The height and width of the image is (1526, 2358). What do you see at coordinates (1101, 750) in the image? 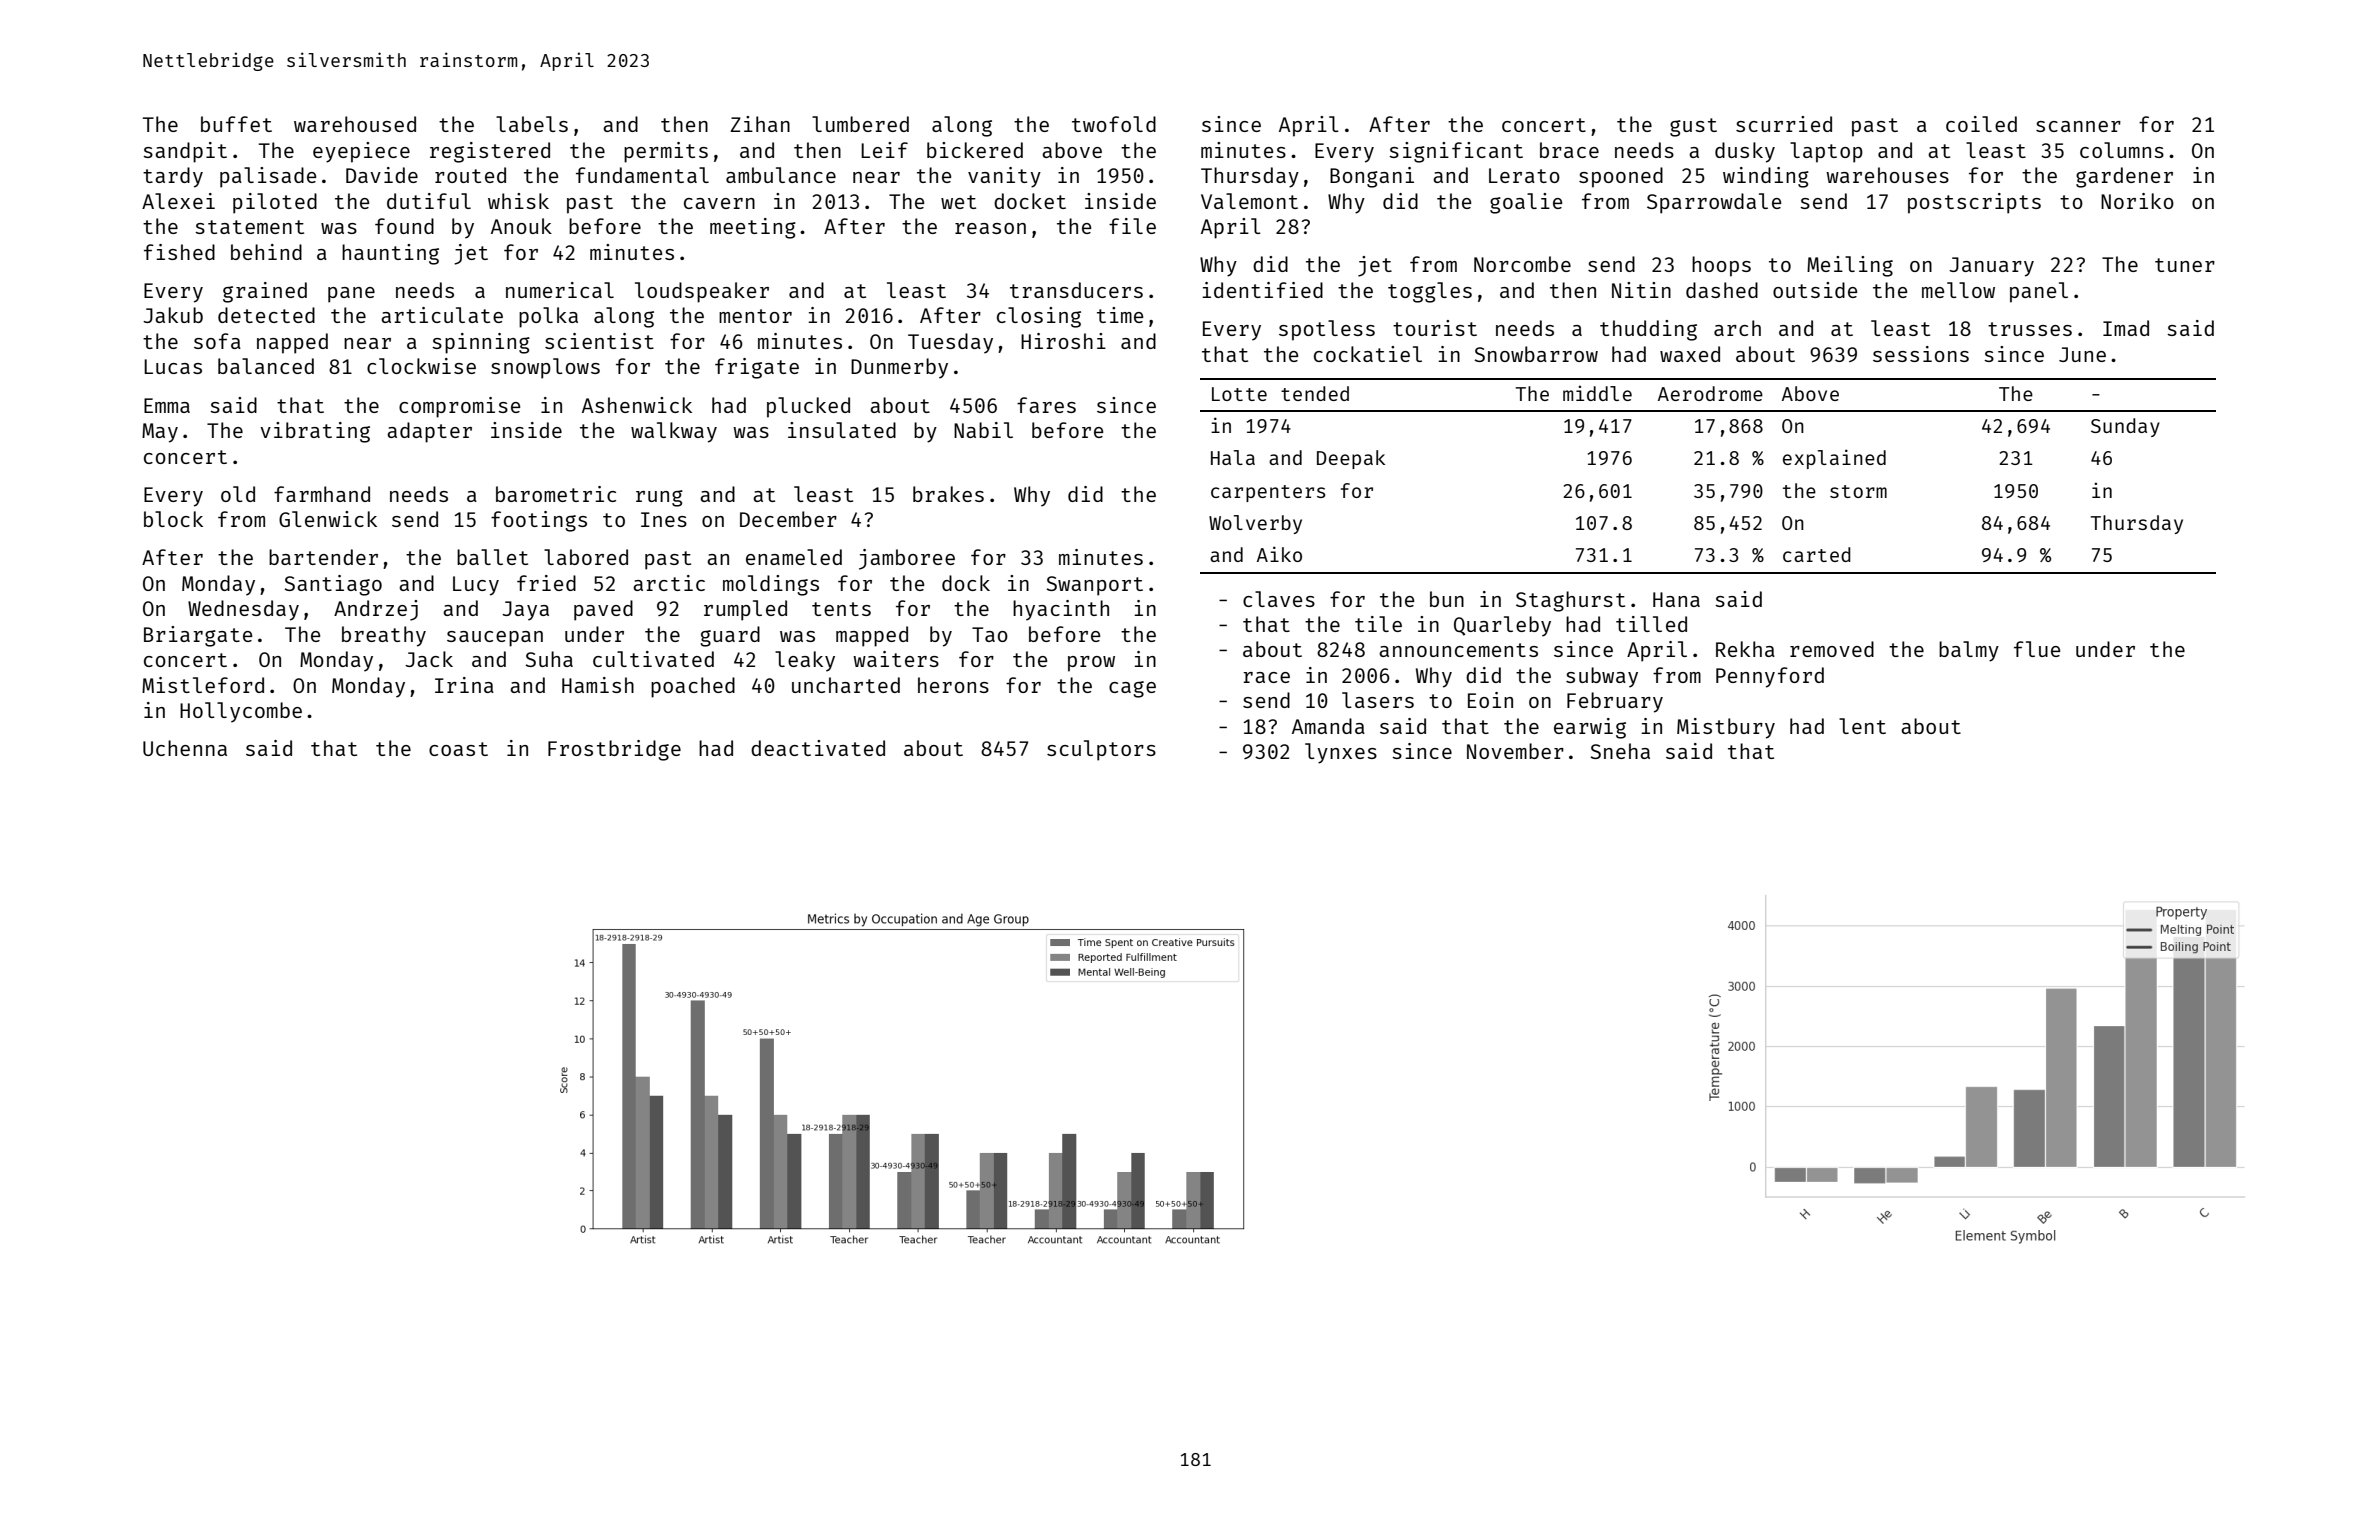
I see `sculptors` at bounding box center [1101, 750].
